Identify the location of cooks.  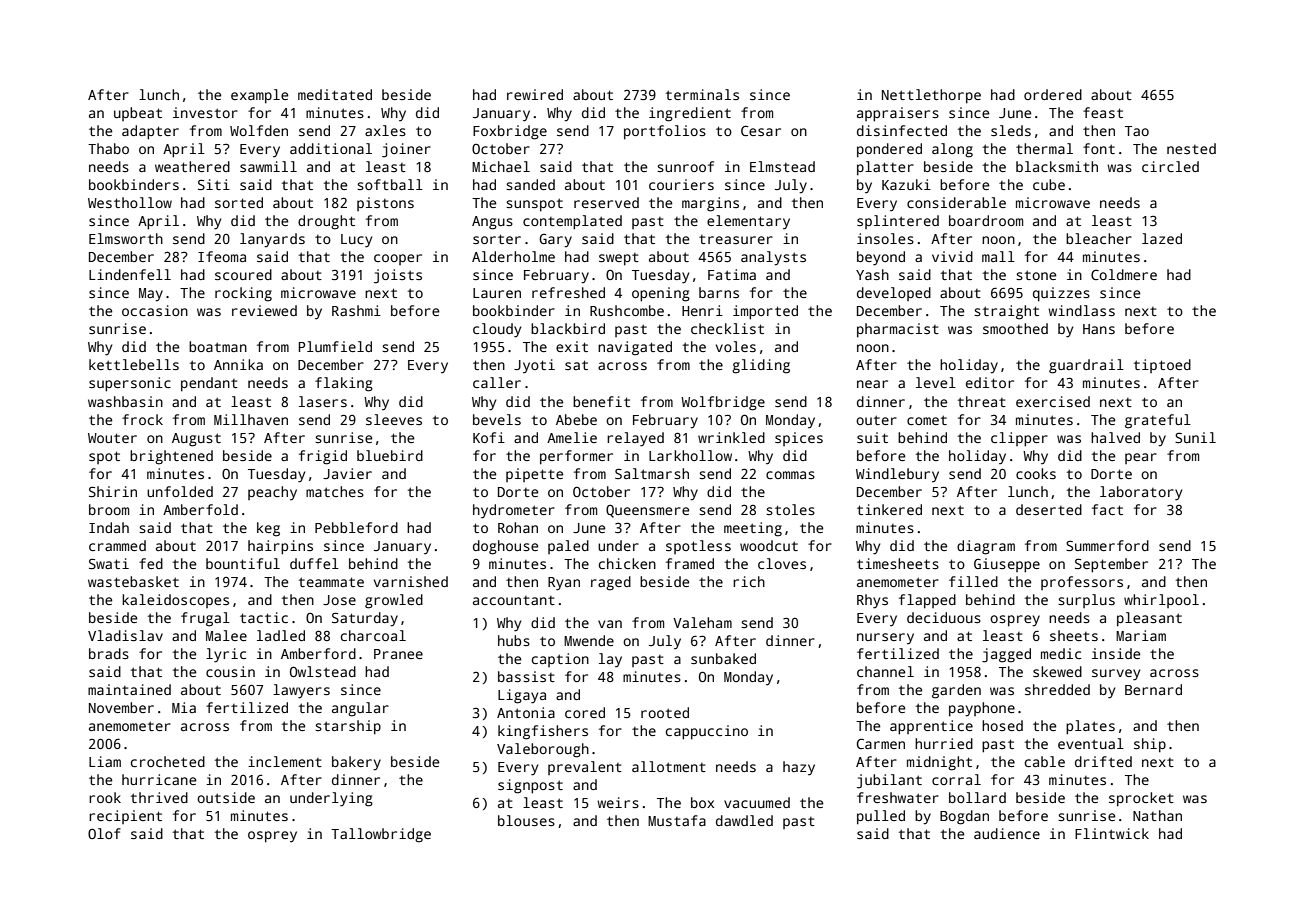
(1036, 473).
